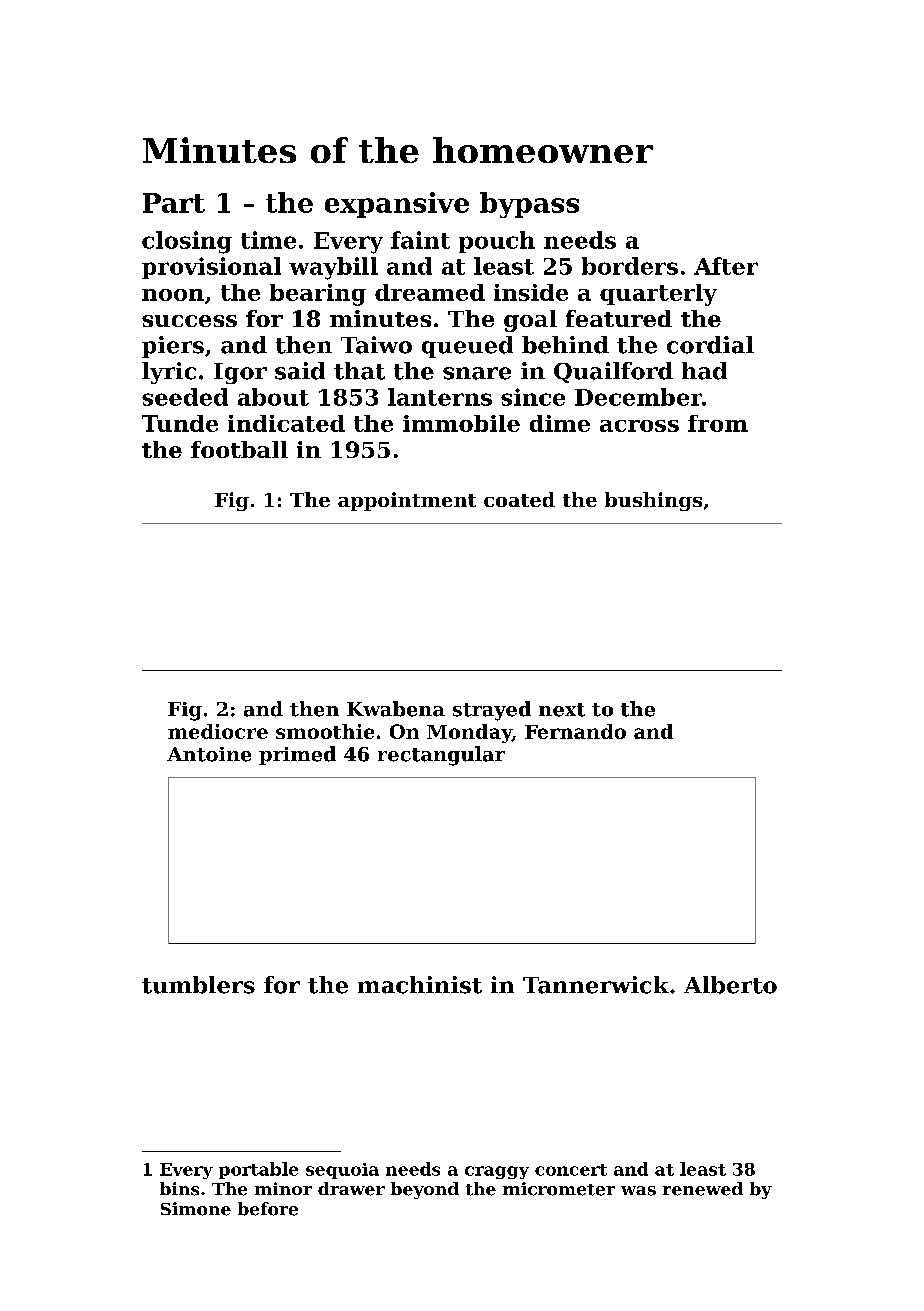 This page has width=924, height=1311. Describe the element at coordinates (397, 205) in the page. I see `expansive` at that location.
